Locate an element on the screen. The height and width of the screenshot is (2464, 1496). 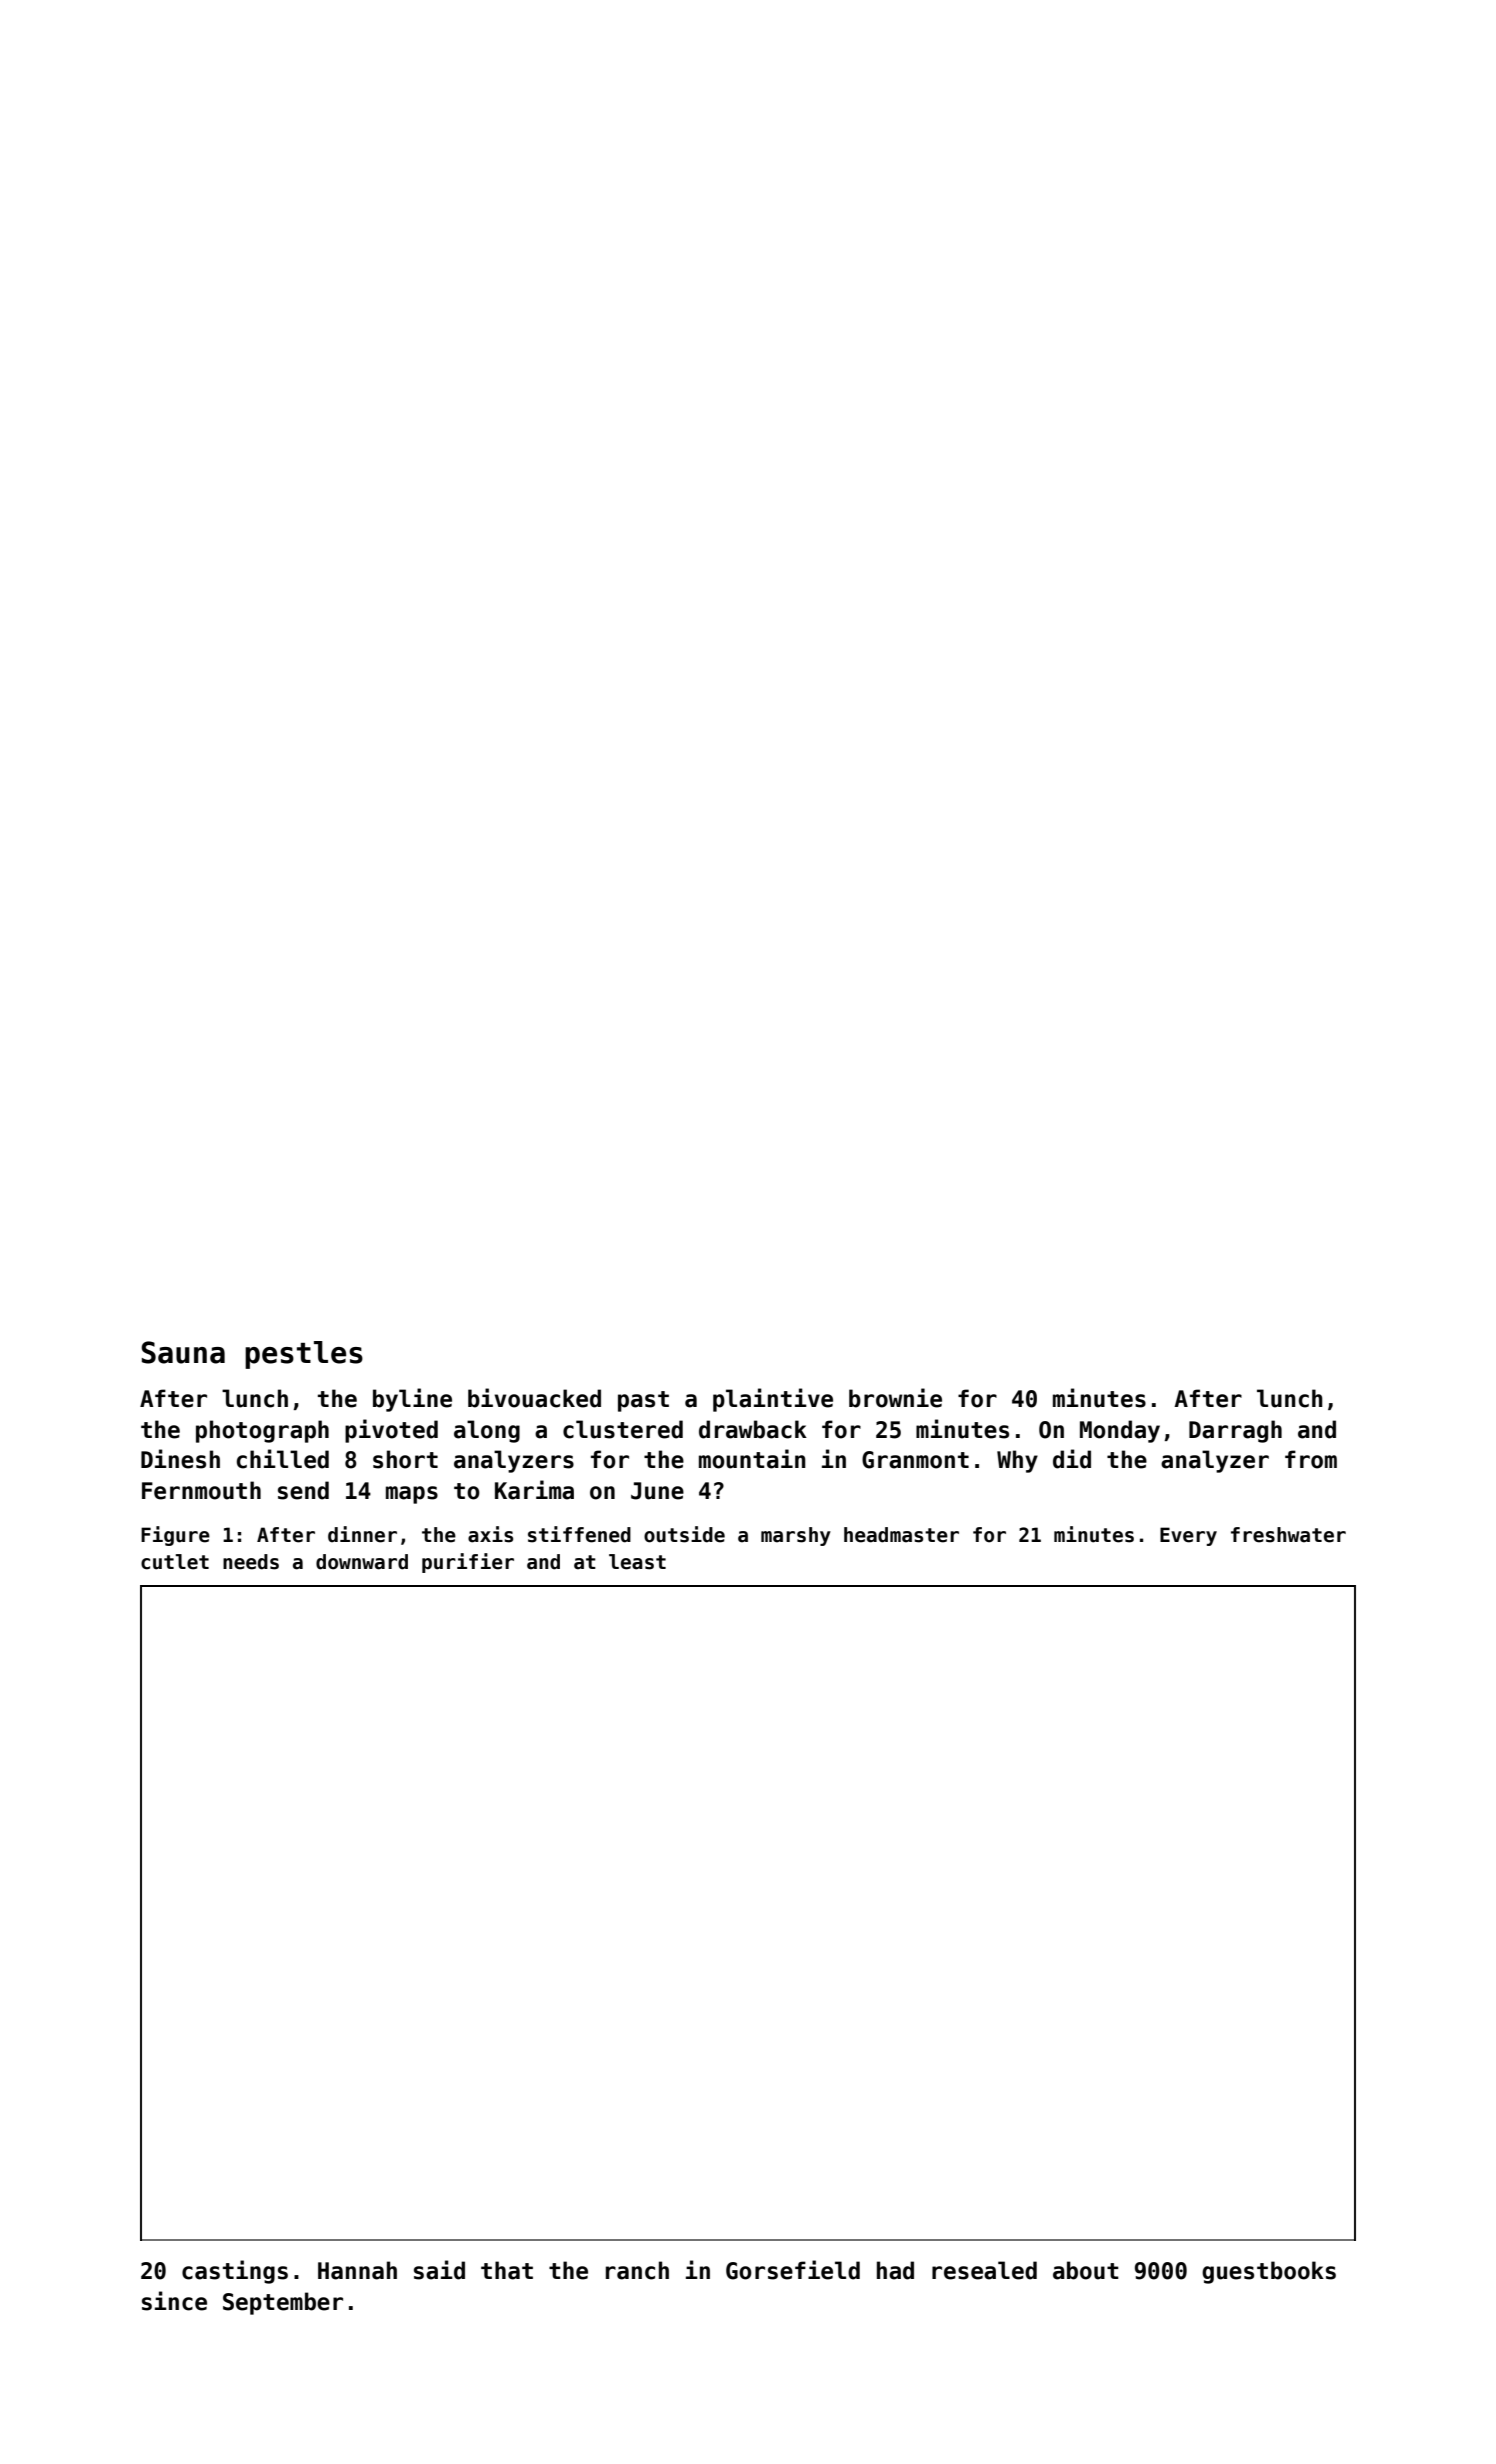
plaintive is located at coordinates (773, 1400).
